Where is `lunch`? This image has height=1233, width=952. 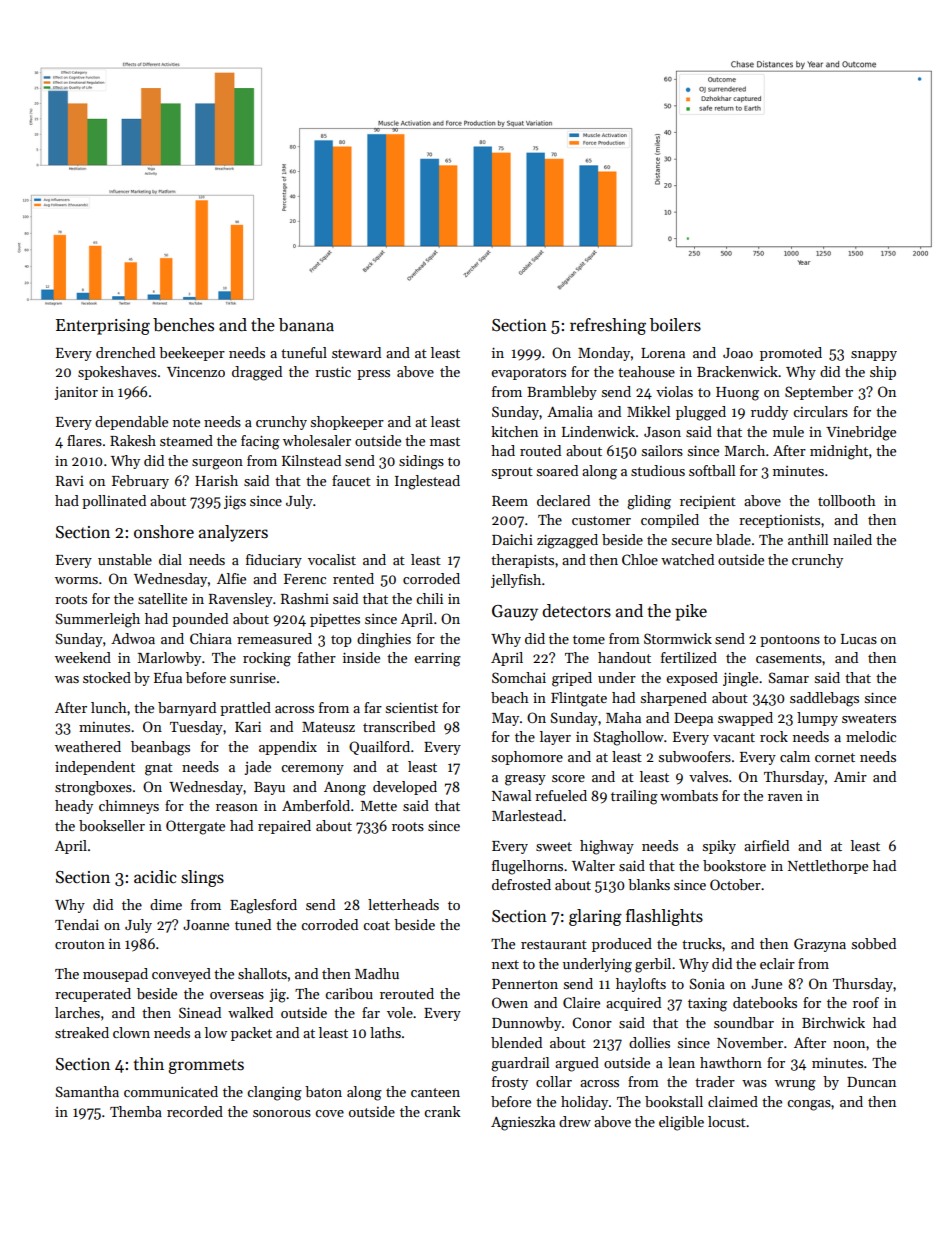
lunch is located at coordinates (109, 707).
